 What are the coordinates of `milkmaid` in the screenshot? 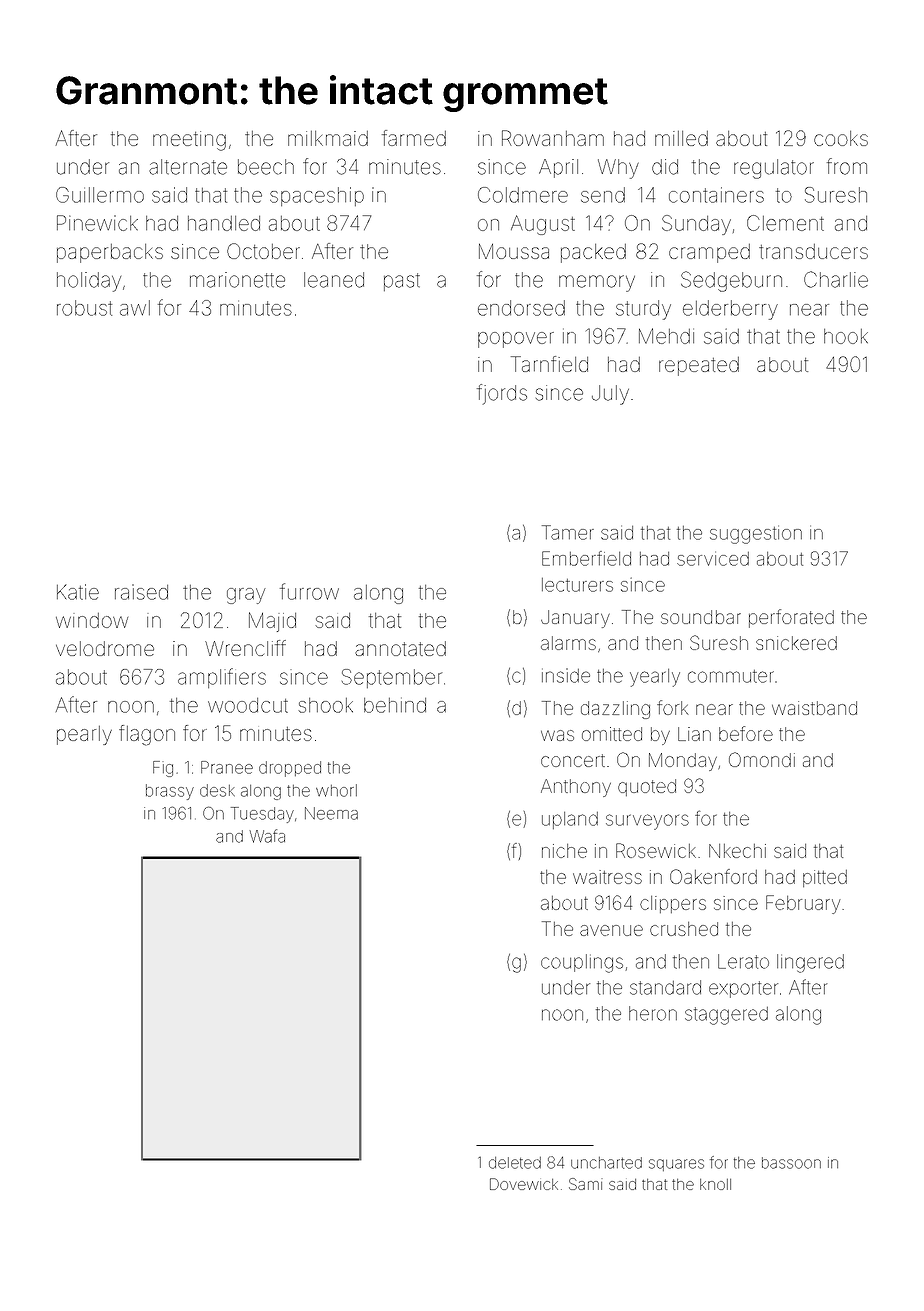 It's located at (328, 138).
